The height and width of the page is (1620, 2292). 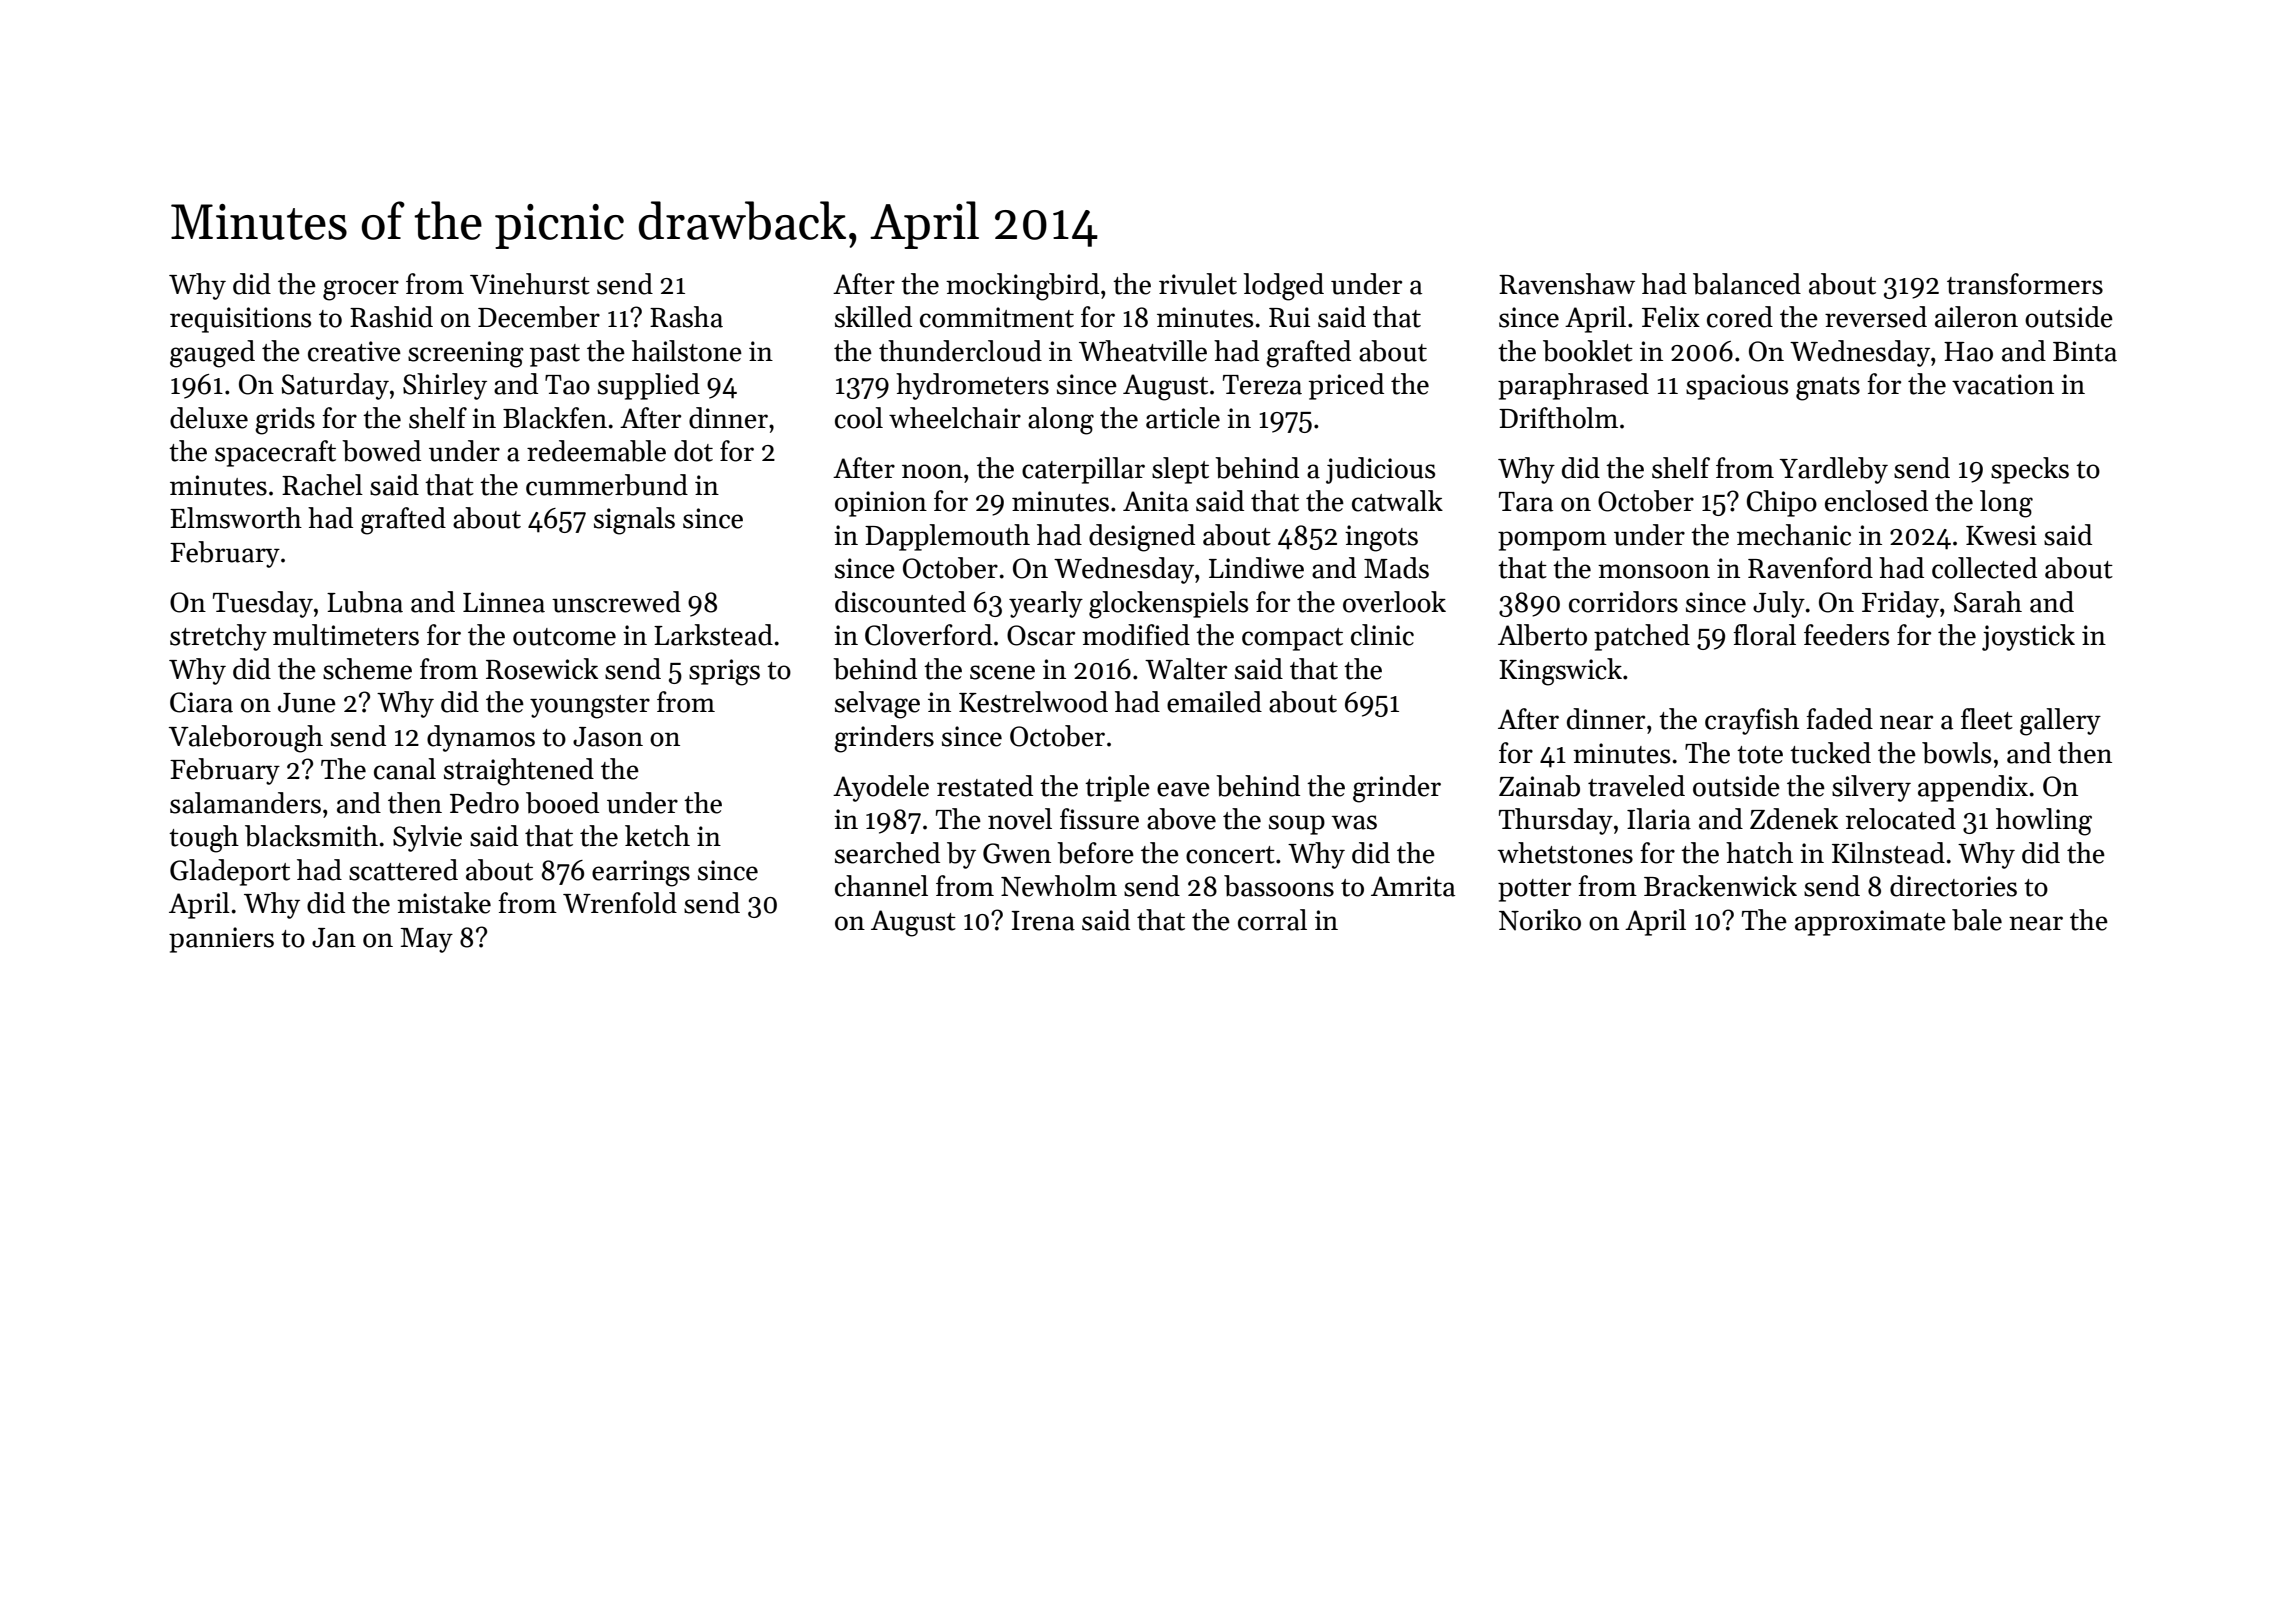 What do you see at coordinates (713, 635) in the page?
I see `Larkstead` at bounding box center [713, 635].
